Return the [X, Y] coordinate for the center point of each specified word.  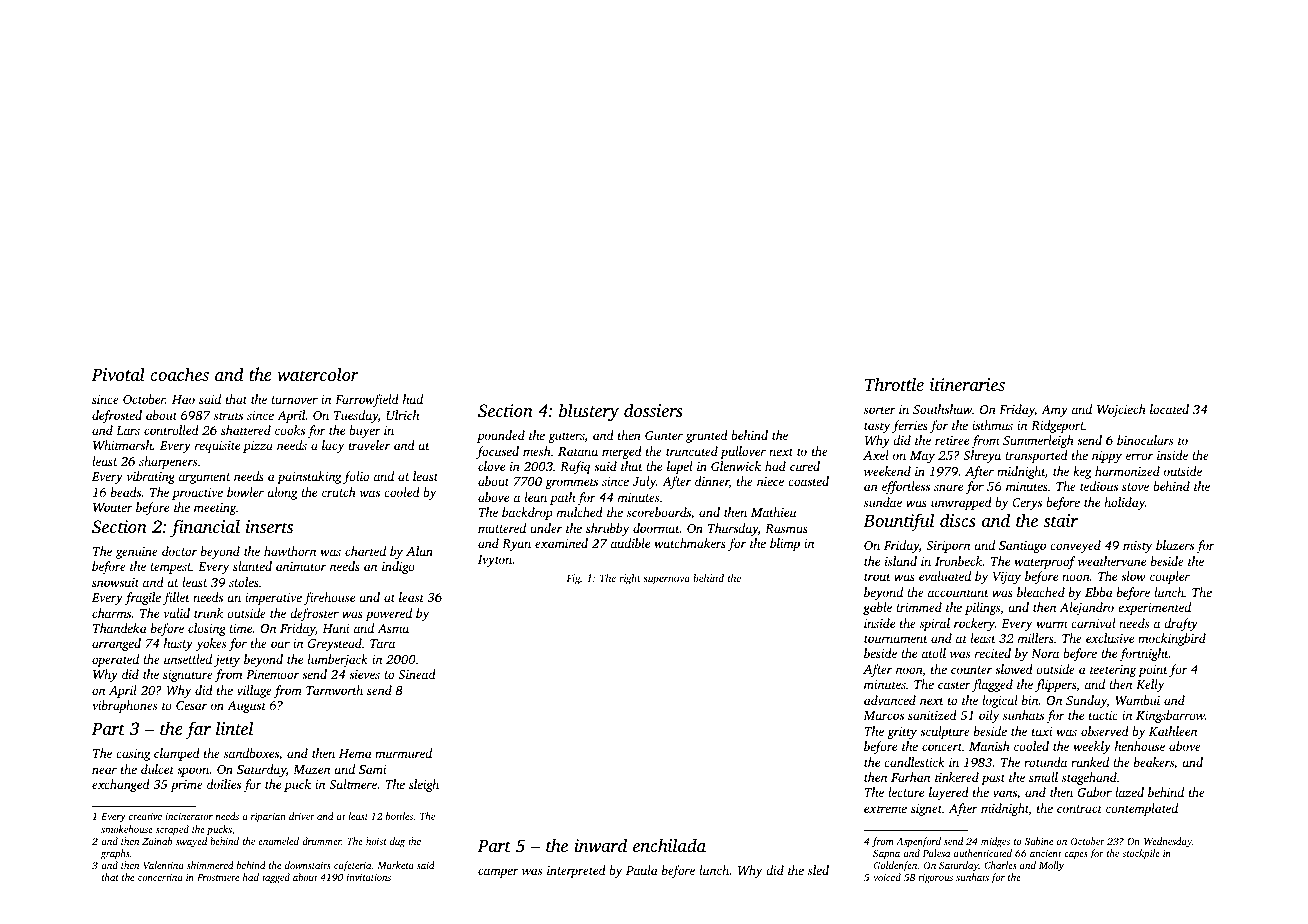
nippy [1107, 457]
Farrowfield [367, 400]
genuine [137, 553]
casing [133, 755]
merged [622, 452]
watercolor [318, 374]
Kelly [1150, 685]
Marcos [883, 715]
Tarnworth [334, 690]
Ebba [1099, 592]
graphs [115, 854]
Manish [989, 746]
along [282, 493]
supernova [666, 580]
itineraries [967, 384]
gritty [902, 733]
